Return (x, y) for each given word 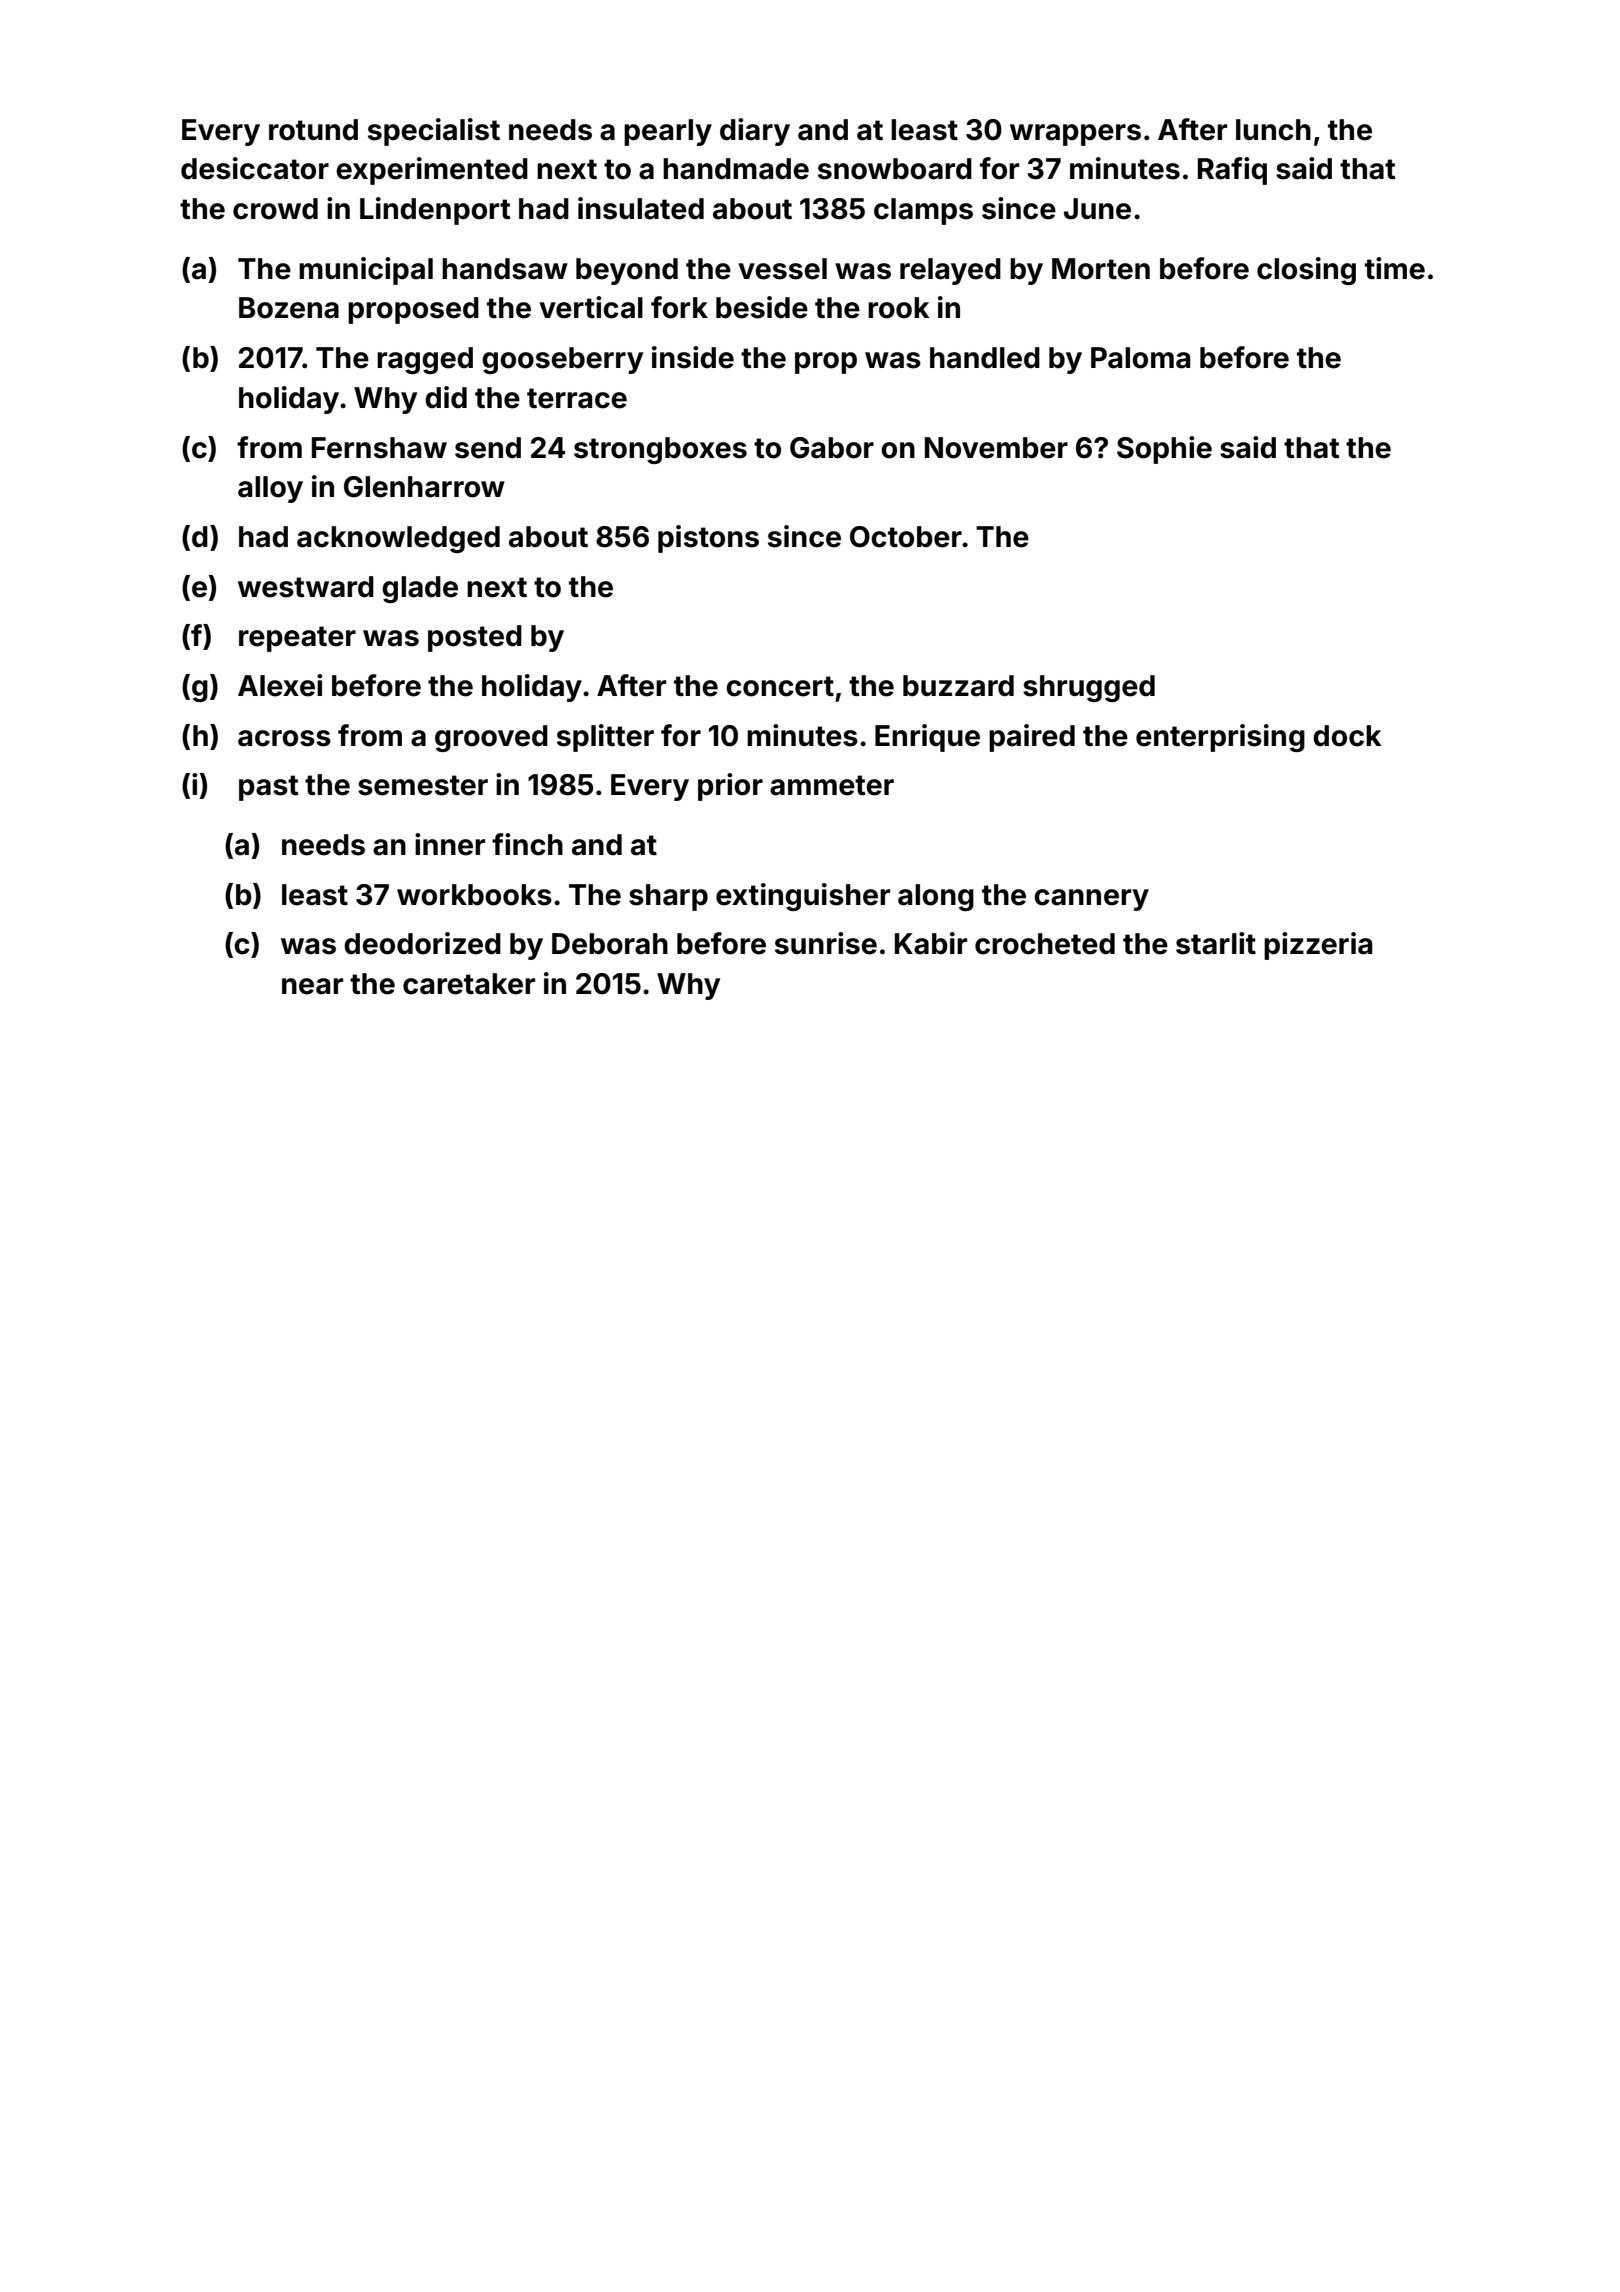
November (996, 448)
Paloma (1140, 358)
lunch (1273, 130)
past (269, 788)
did (446, 397)
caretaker (469, 984)
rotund (313, 130)
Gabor (832, 448)
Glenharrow (424, 487)
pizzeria (1318, 946)
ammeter (832, 785)
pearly (668, 132)
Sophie (1164, 450)
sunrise (826, 943)
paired (1032, 738)
